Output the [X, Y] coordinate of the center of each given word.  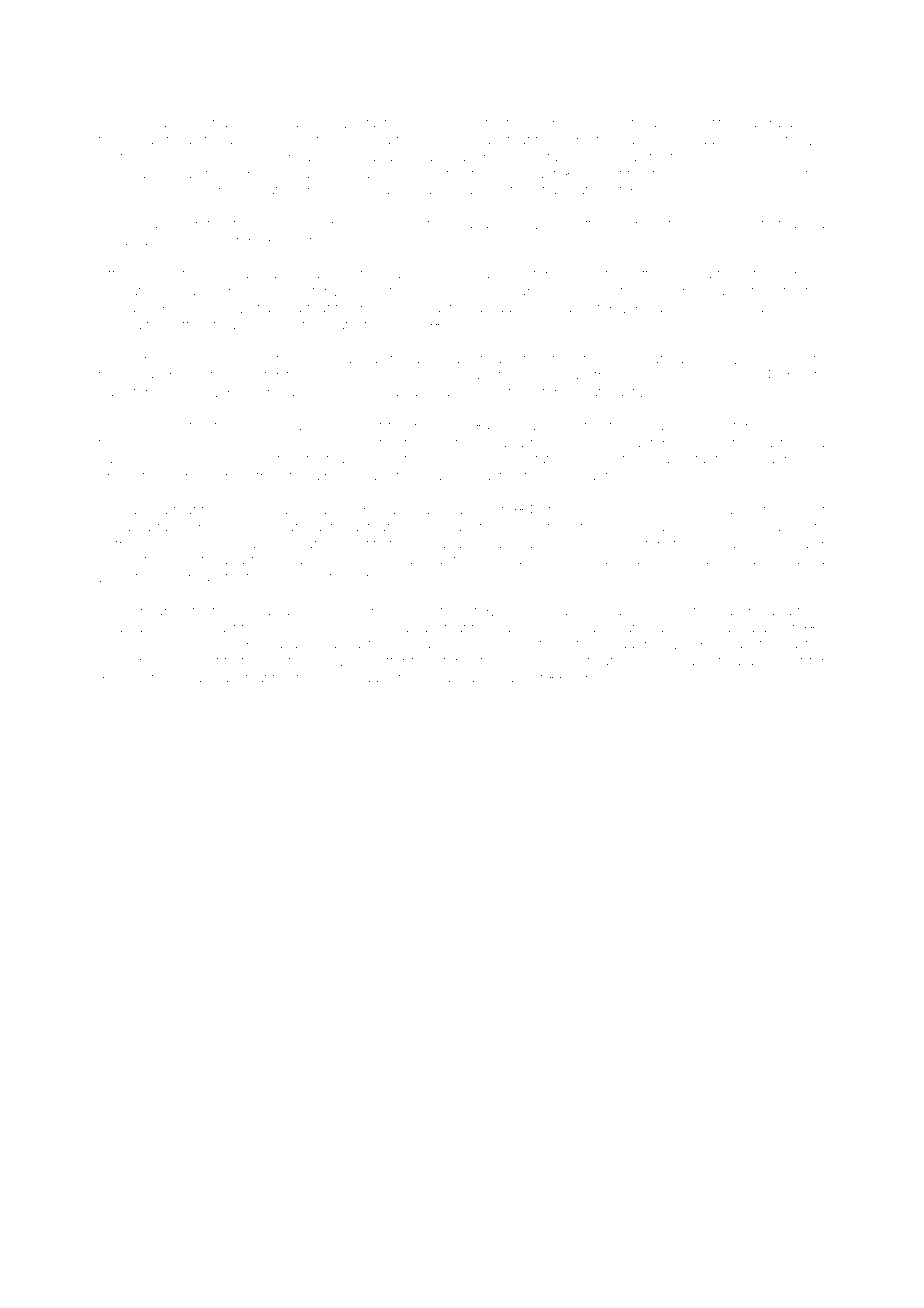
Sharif [485, 475]
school [725, 174]
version [801, 275]
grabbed [436, 511]
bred [673, 611]
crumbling [438, 276]
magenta [678, 461]
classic [736, 511]
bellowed [176, 628]
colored [346, 174]
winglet [146, 142]
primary [264, 428]
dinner [153, 274]
